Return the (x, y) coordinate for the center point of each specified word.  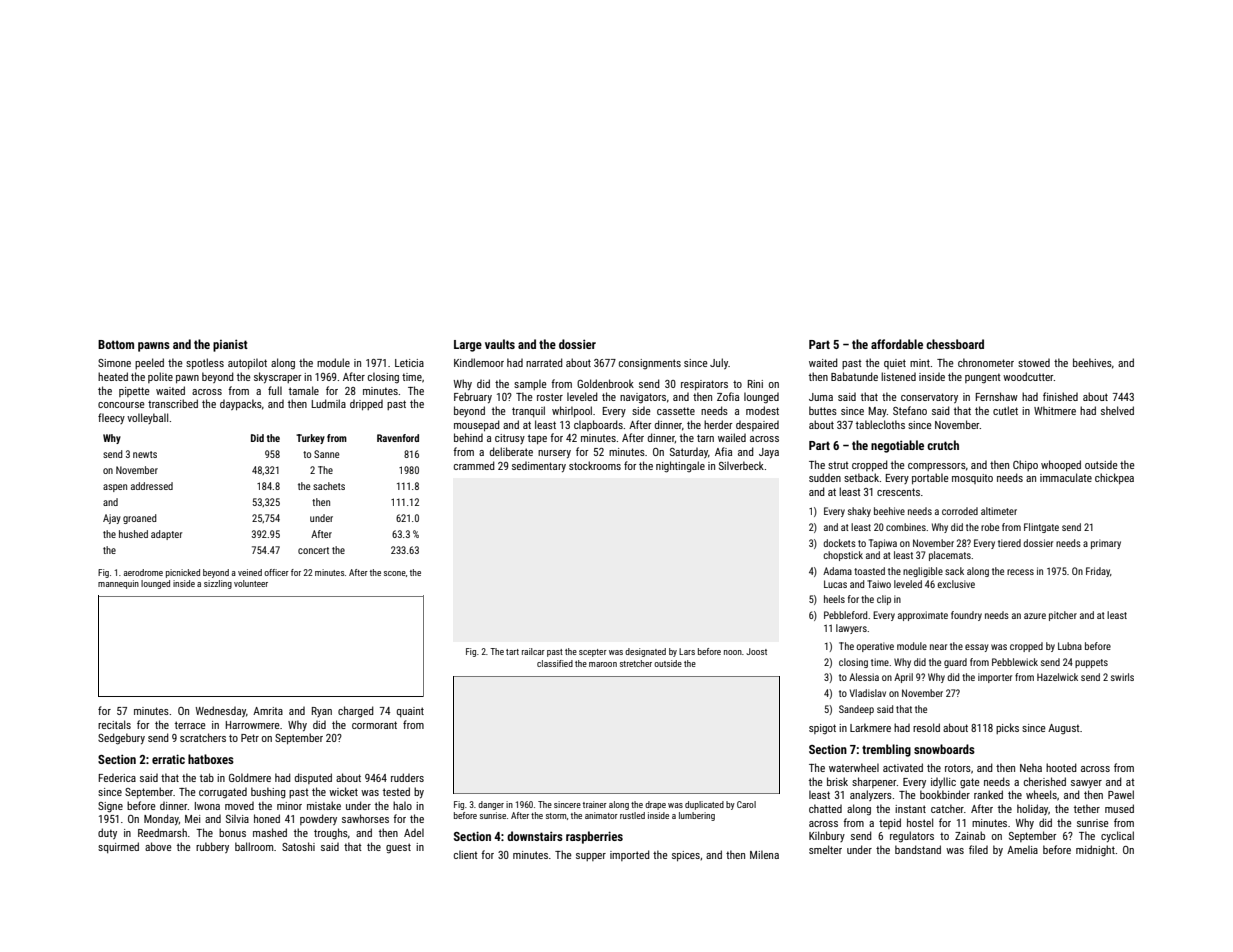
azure (1035, 616)
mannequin (118, 584)
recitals (114, 724)
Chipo (1025, 465)
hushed (133, 534)
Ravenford (398, 438)
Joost (756, 651)
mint (920, 363)
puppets (1091, 663)
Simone (114, 363)
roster (550, 397)
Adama (837, 571)
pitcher (1063, 616)
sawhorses (365, 818)
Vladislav (867, 693)
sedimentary (539, 466)
